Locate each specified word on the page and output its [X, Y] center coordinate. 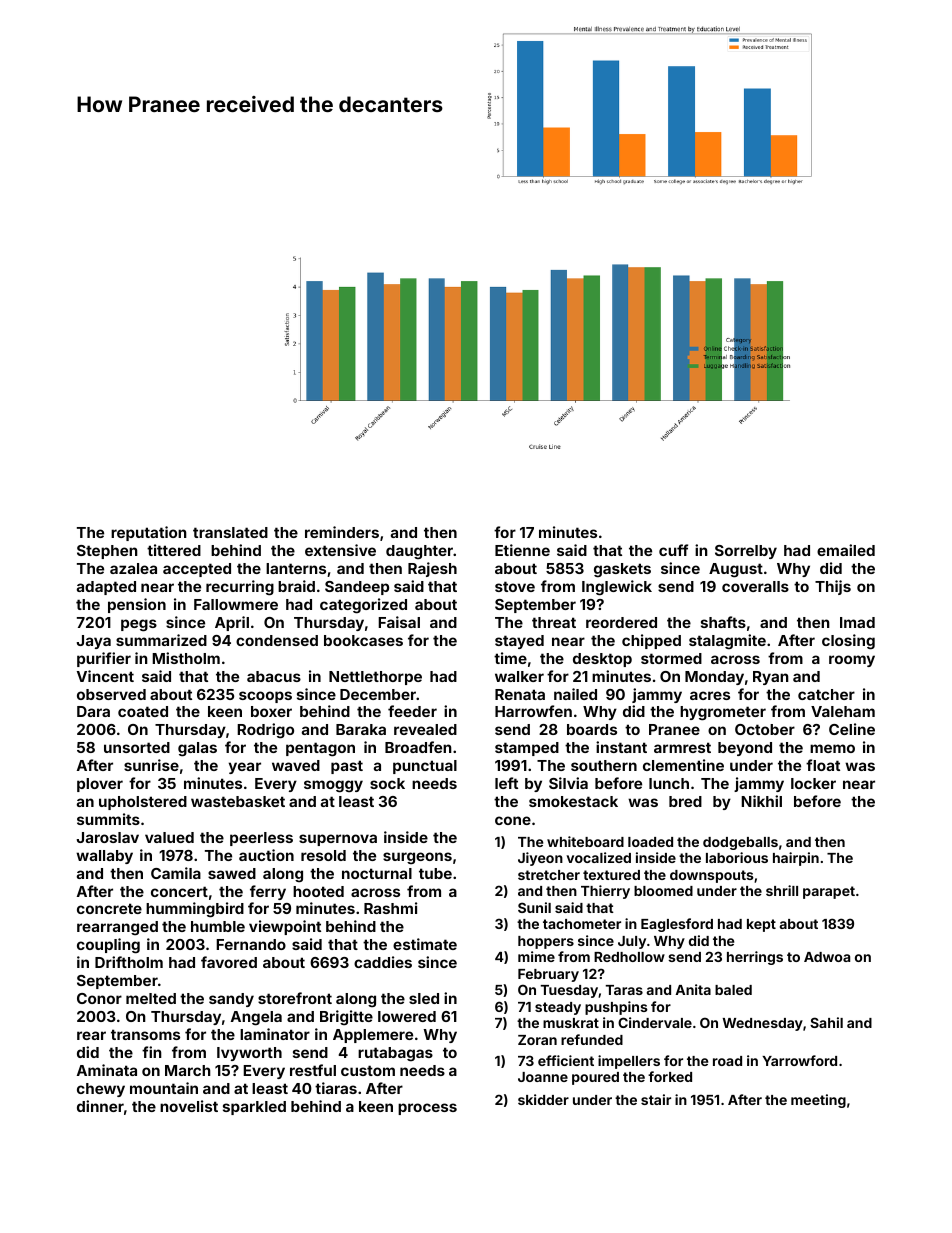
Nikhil [761, 801]
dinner [100, 1106]
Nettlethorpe [375, 678]
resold [323, 855]
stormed [671, 658]
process [427, 1109]
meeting [818, 1101]
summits [108, 819]
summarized [161, 640]
